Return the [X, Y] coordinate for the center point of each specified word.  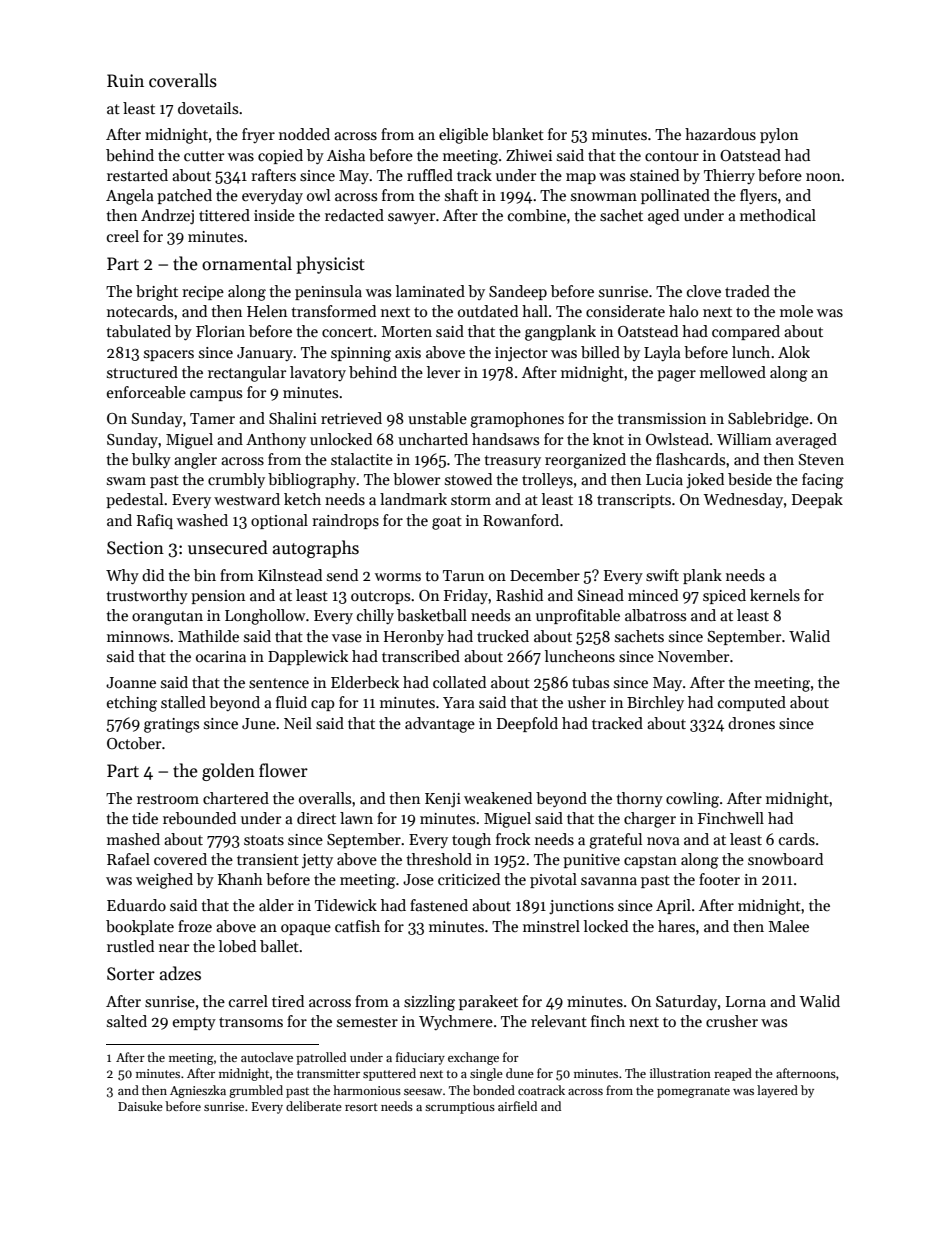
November [693, 656]
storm [471, 500]
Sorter [131, 974]
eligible [463, 136]
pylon [779, 135]
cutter [204, 156]
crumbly [236, 480]
